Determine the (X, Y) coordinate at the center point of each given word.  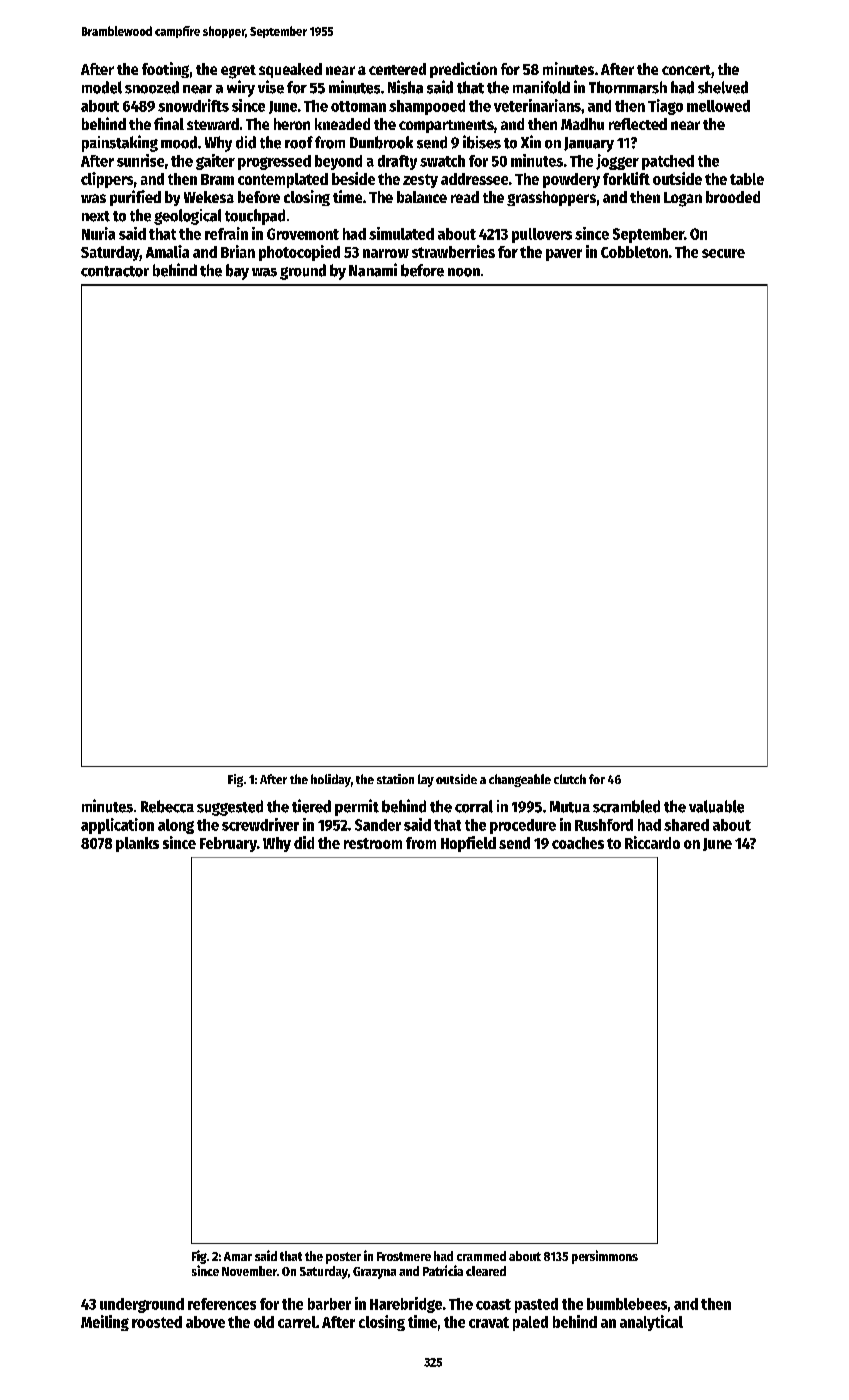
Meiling (105, 1323)
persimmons (605, 1257)
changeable (520, 780)
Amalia (167, 251)
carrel (297, 1322)
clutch (570, 779)
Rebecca (167, 806)
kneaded (342, 124)
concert (686, 70)
